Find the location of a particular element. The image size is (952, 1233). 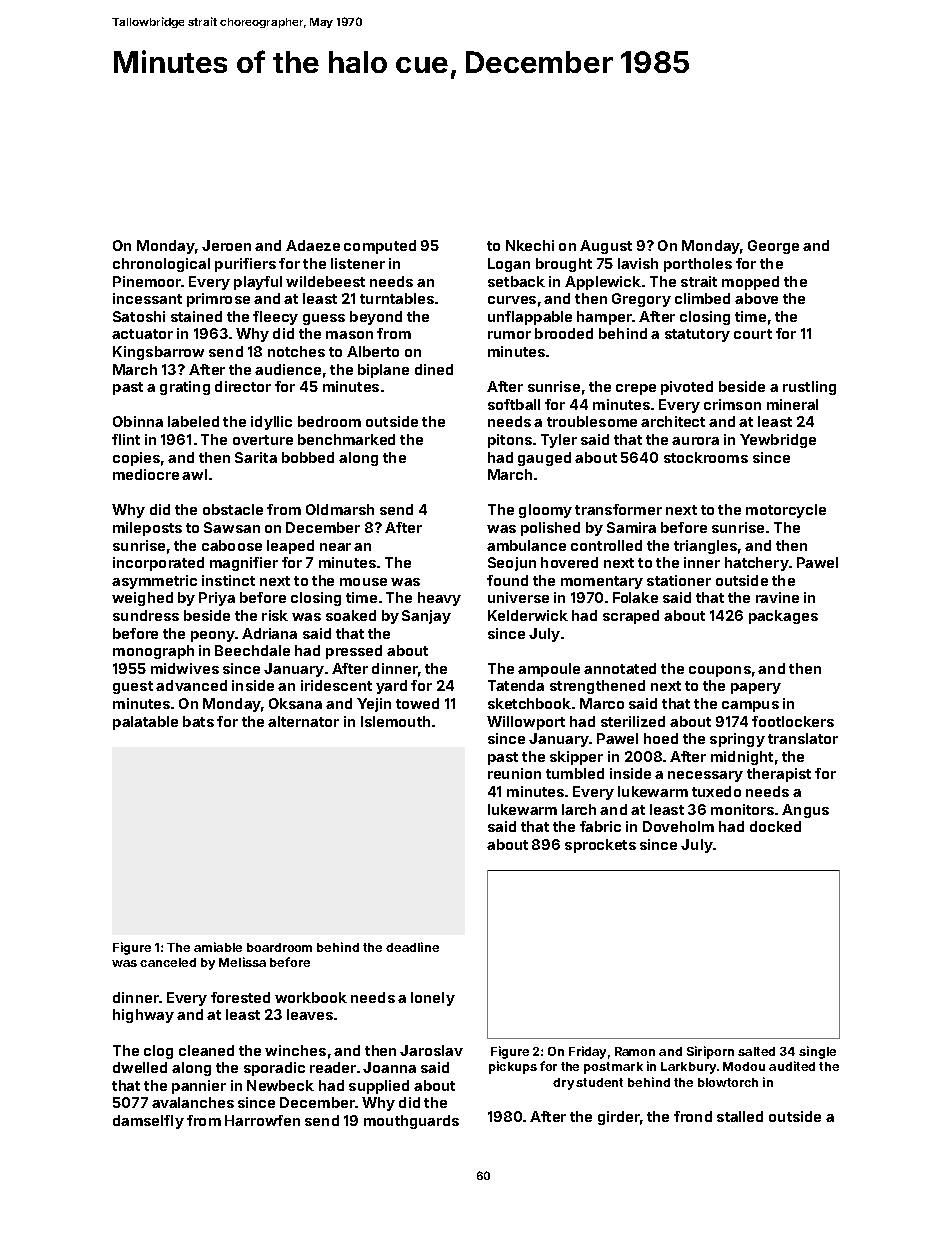

highway is located at coordinates (143, 1016).
